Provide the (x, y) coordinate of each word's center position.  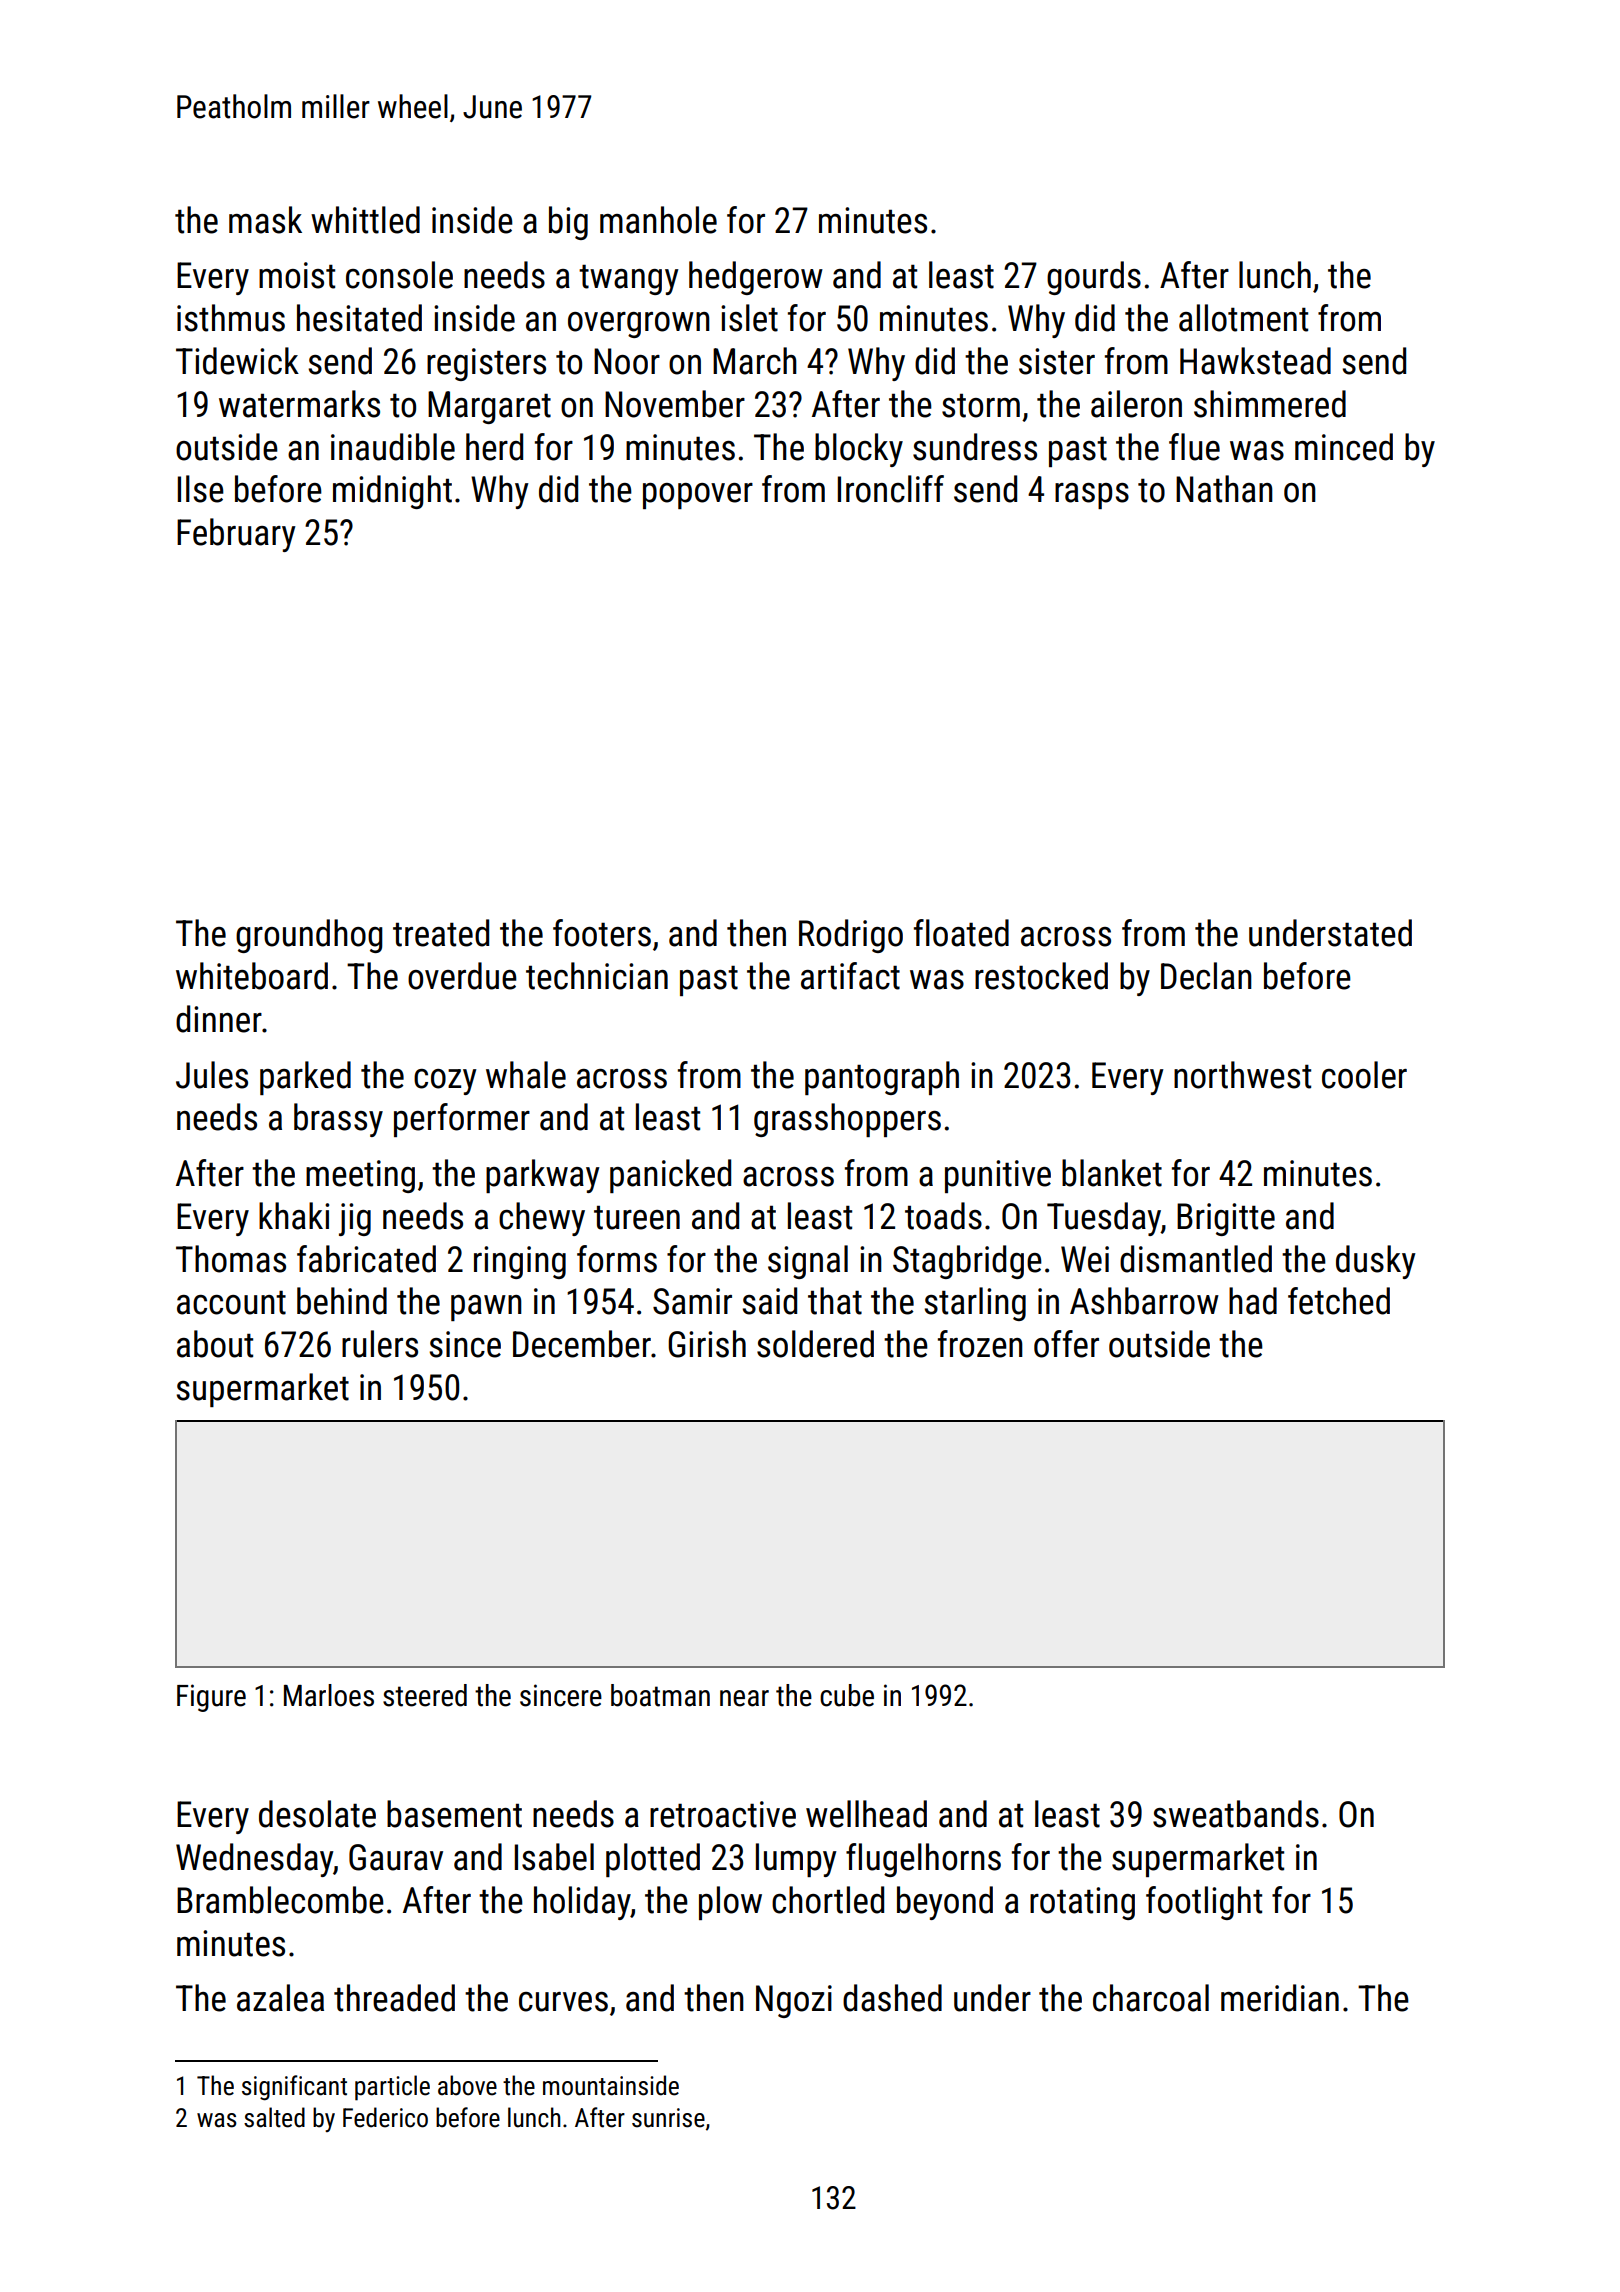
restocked (1041, 976)
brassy (338, 1120)
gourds (1094, 278)
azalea (280, 1998)
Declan (1206, 976)
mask (265, 220)
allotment (1243, 318)
